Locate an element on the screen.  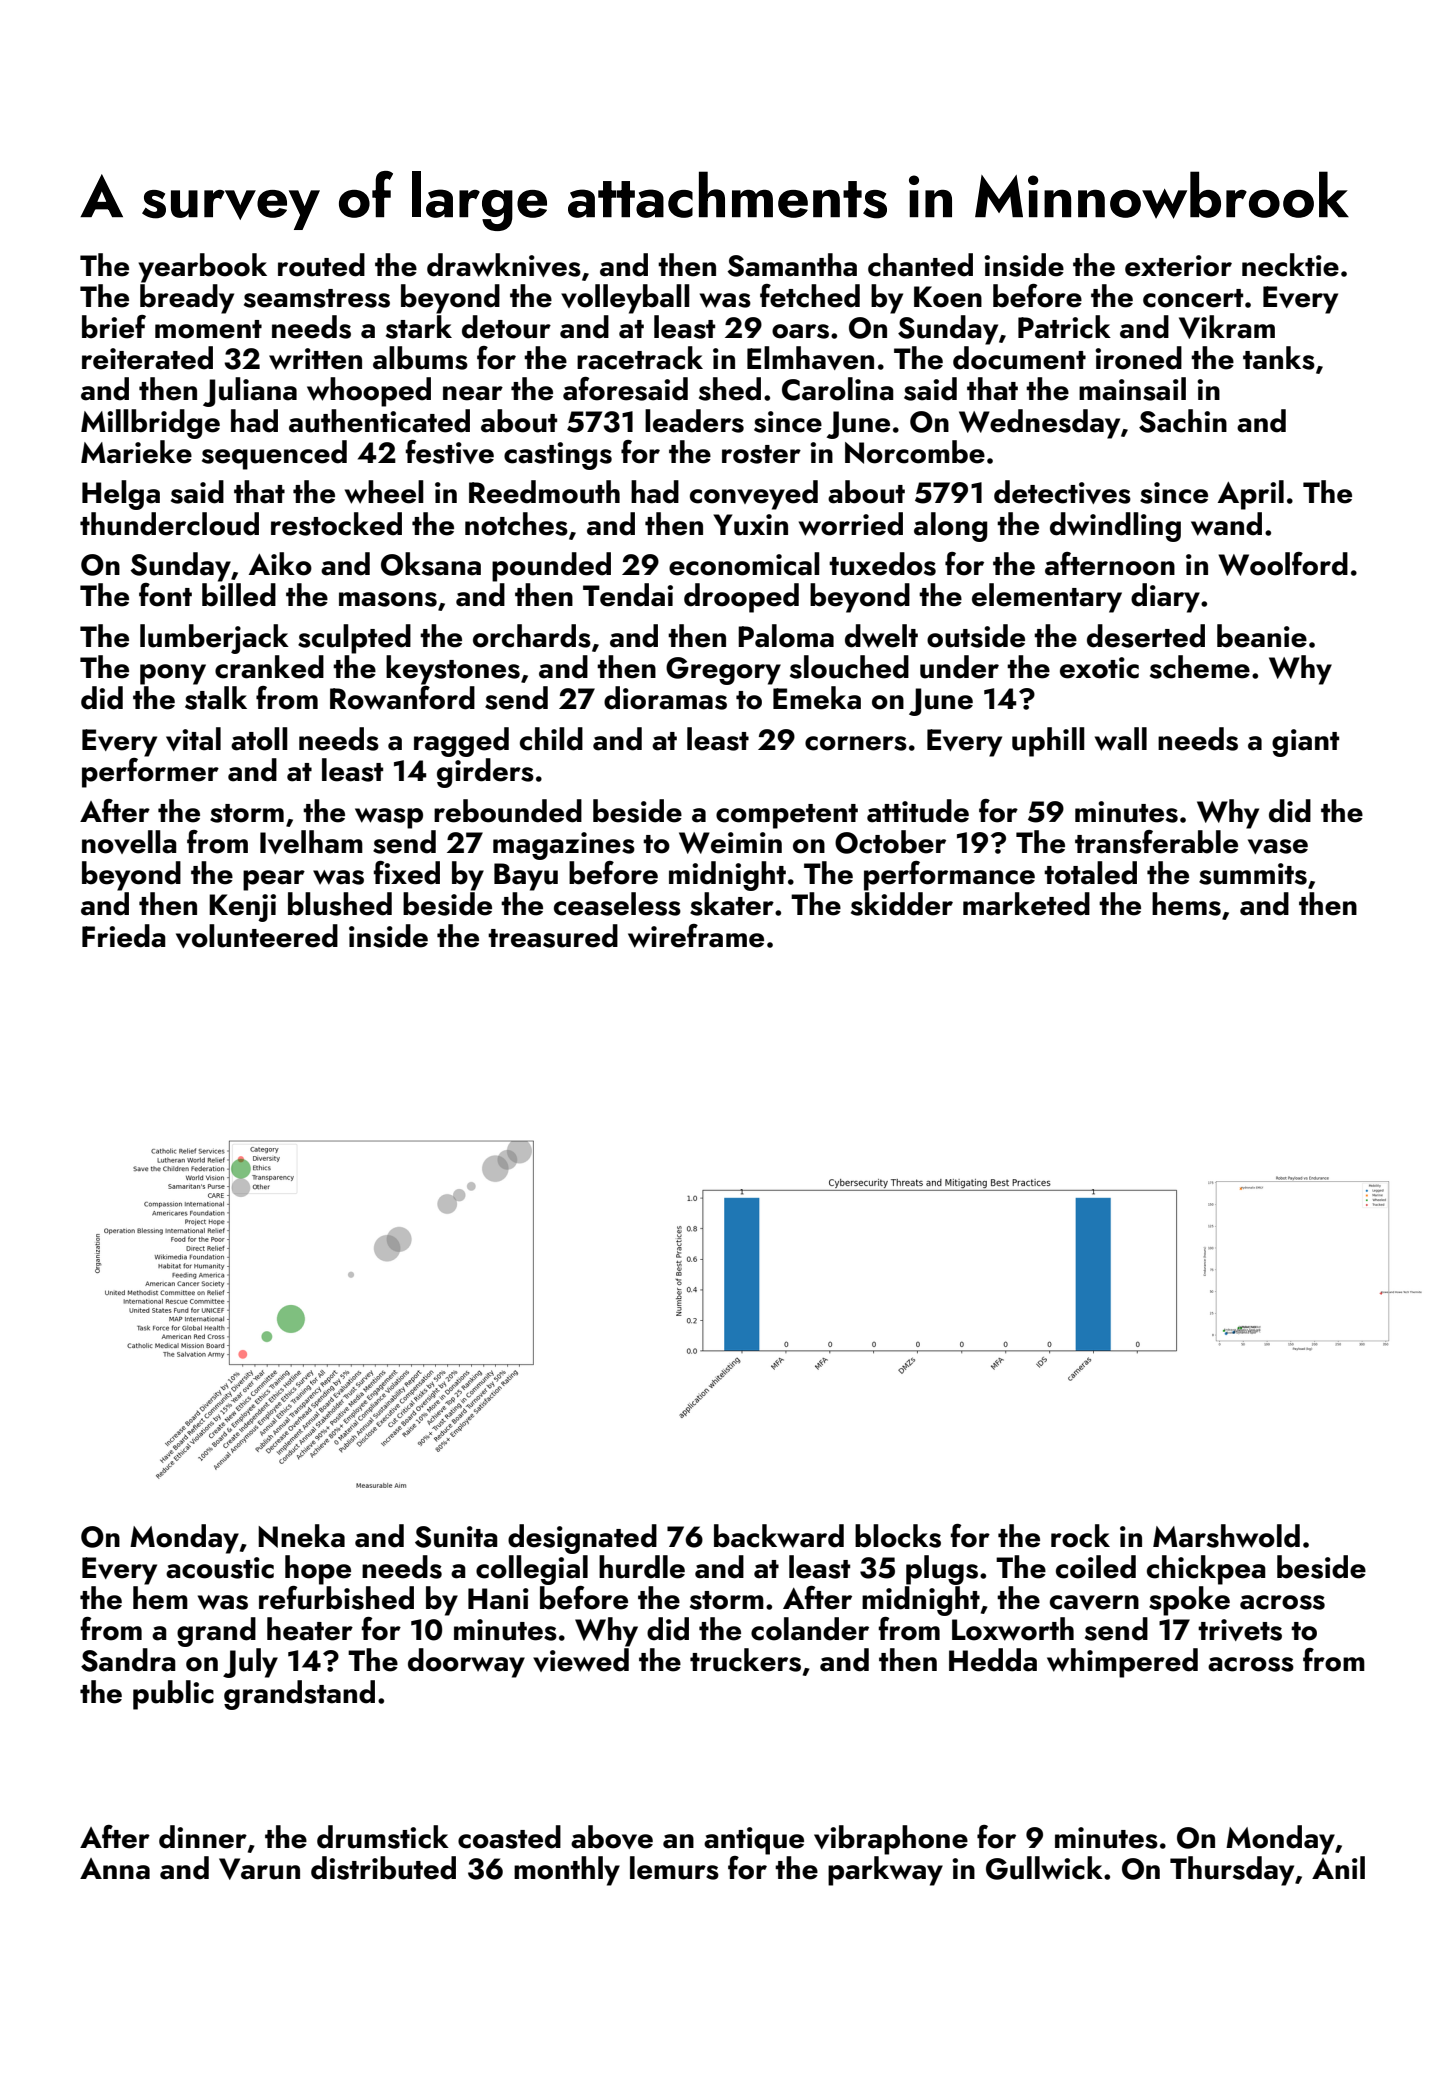
uphill is located at coordinates (1048, 742).
